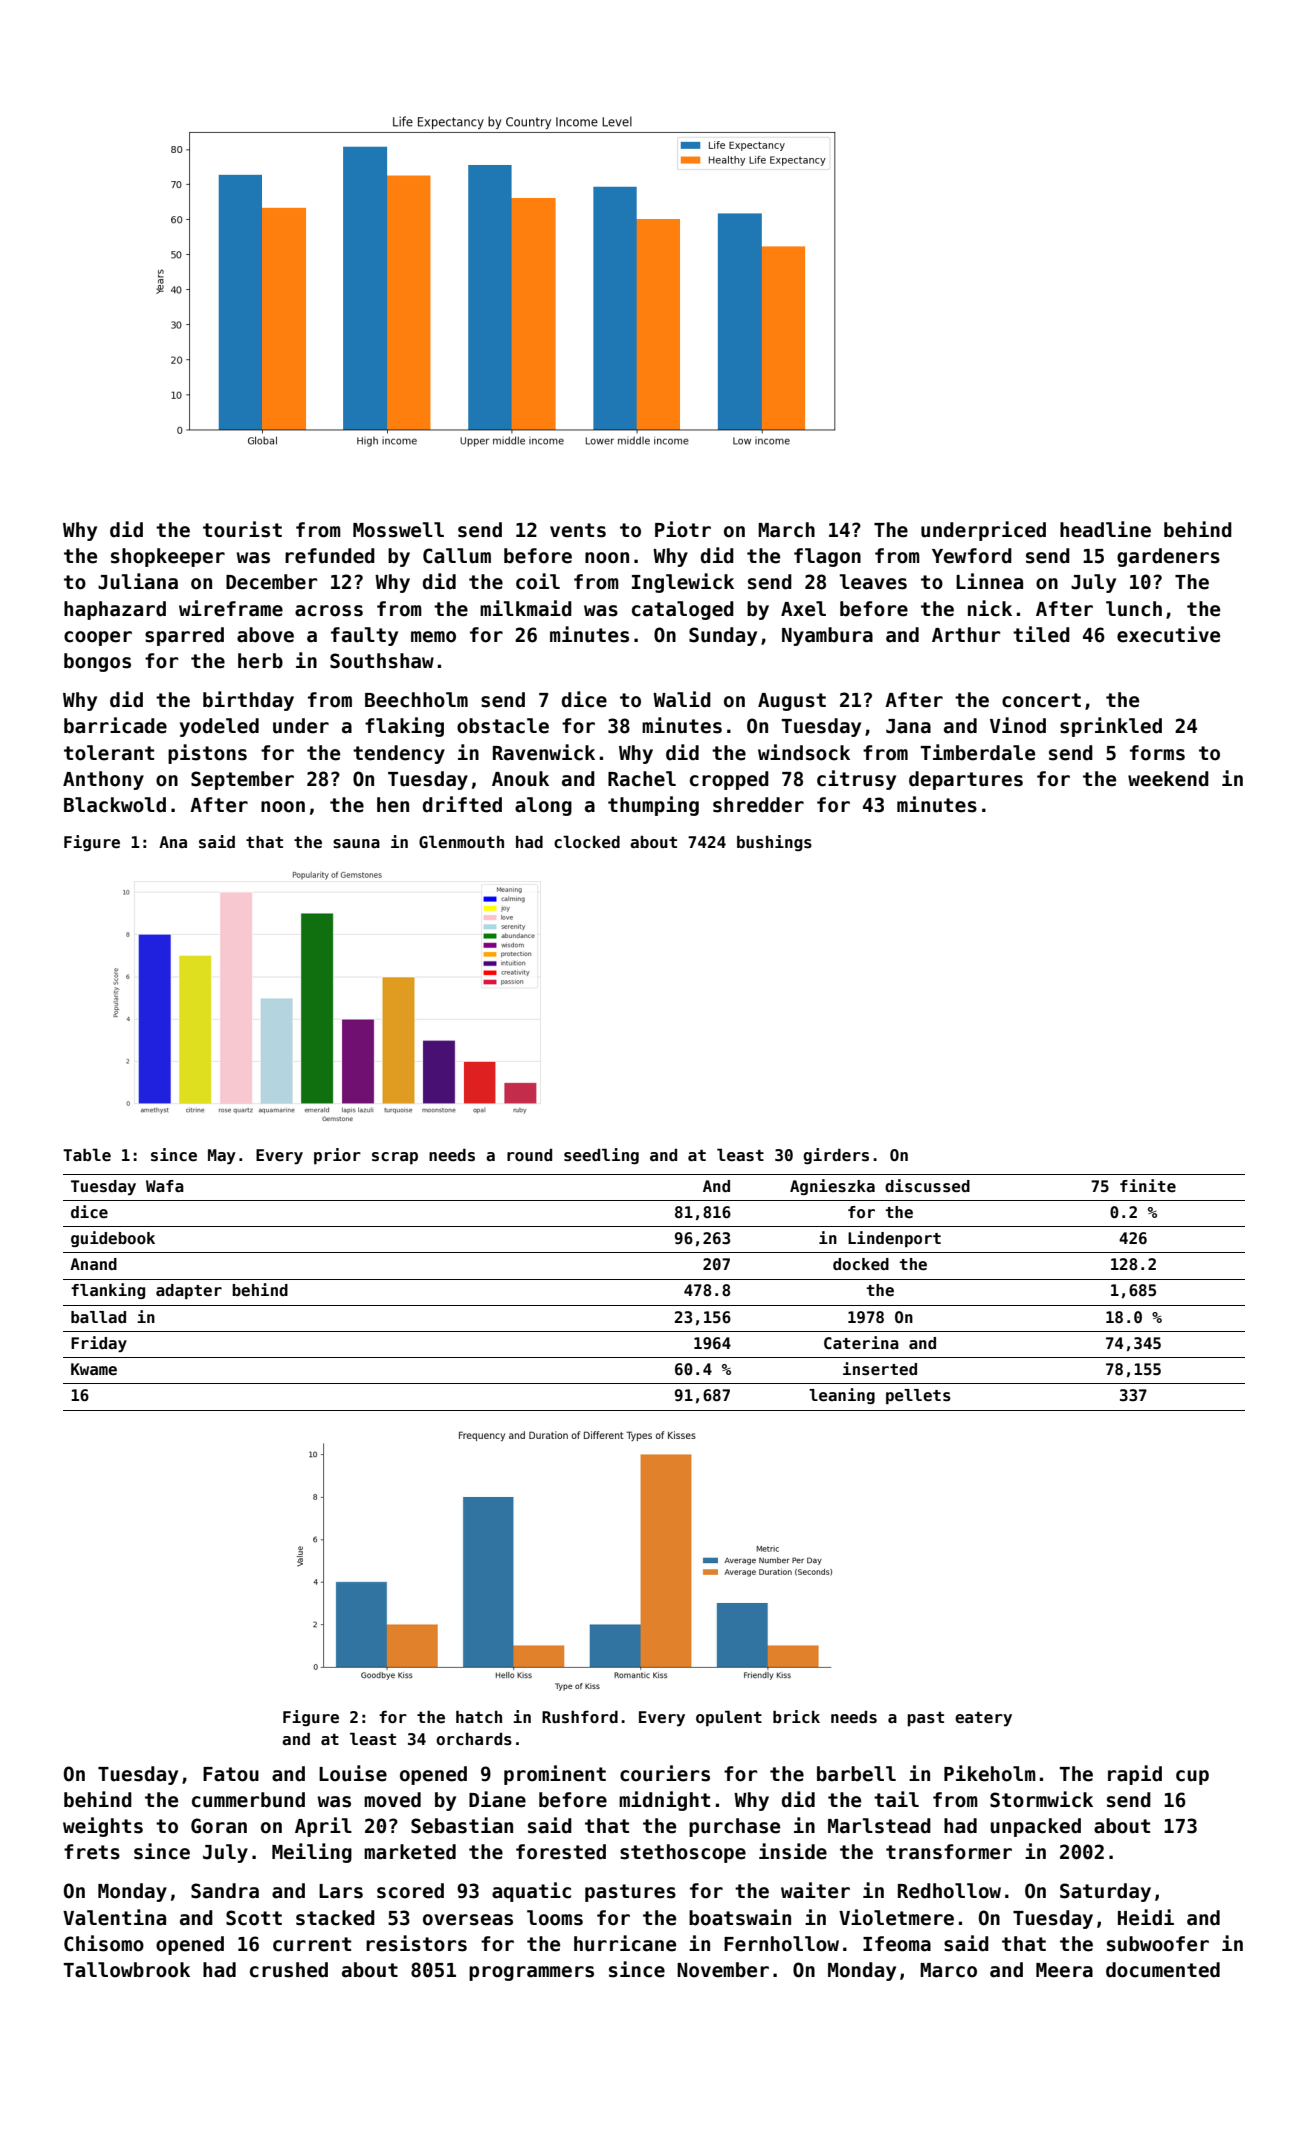 This screenshot has height=2154, width=1308. I want to click on gardeners, so click(1168, 557).
